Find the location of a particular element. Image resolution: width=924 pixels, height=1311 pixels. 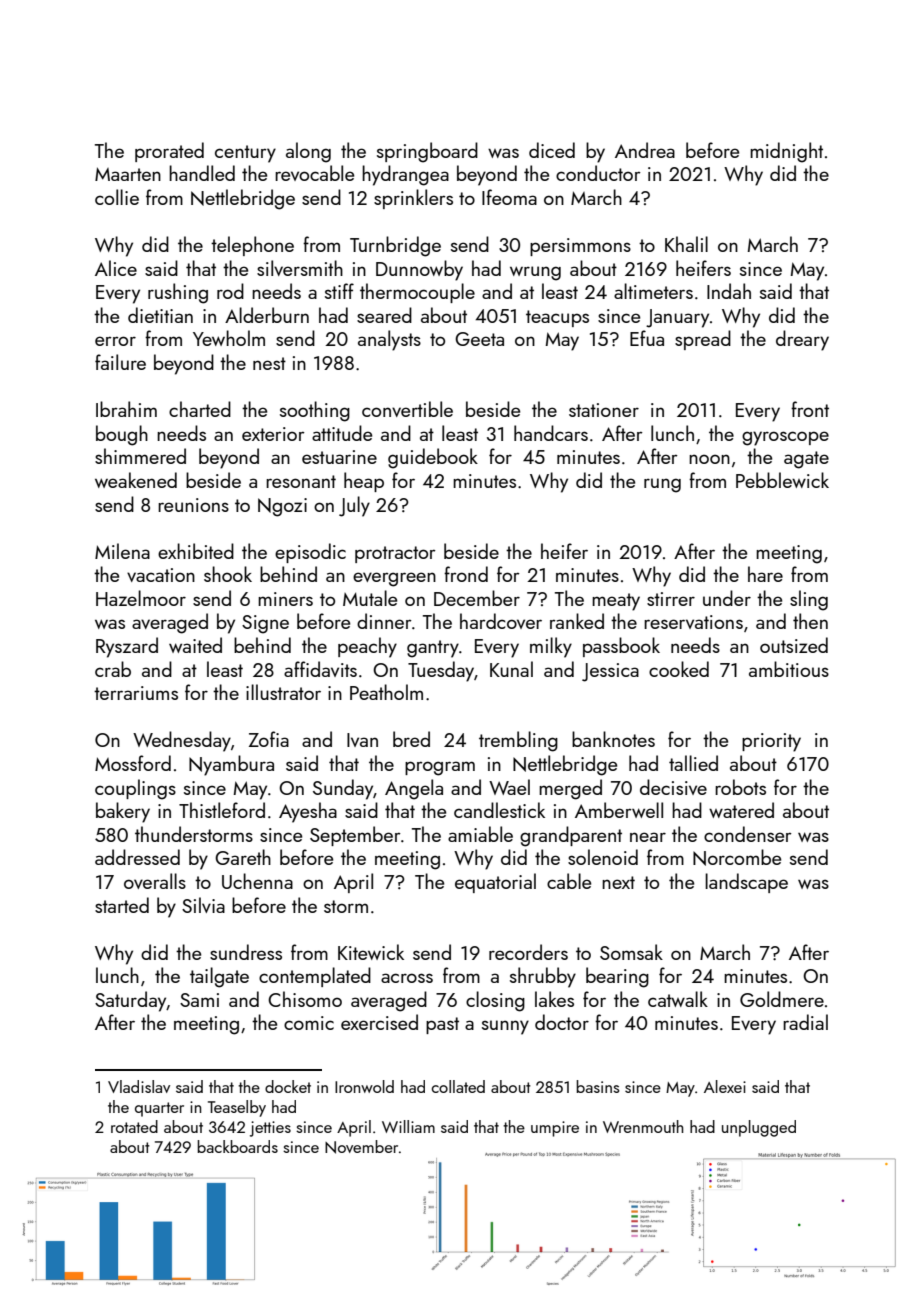

handcars is located at coordinates (551, 433).
